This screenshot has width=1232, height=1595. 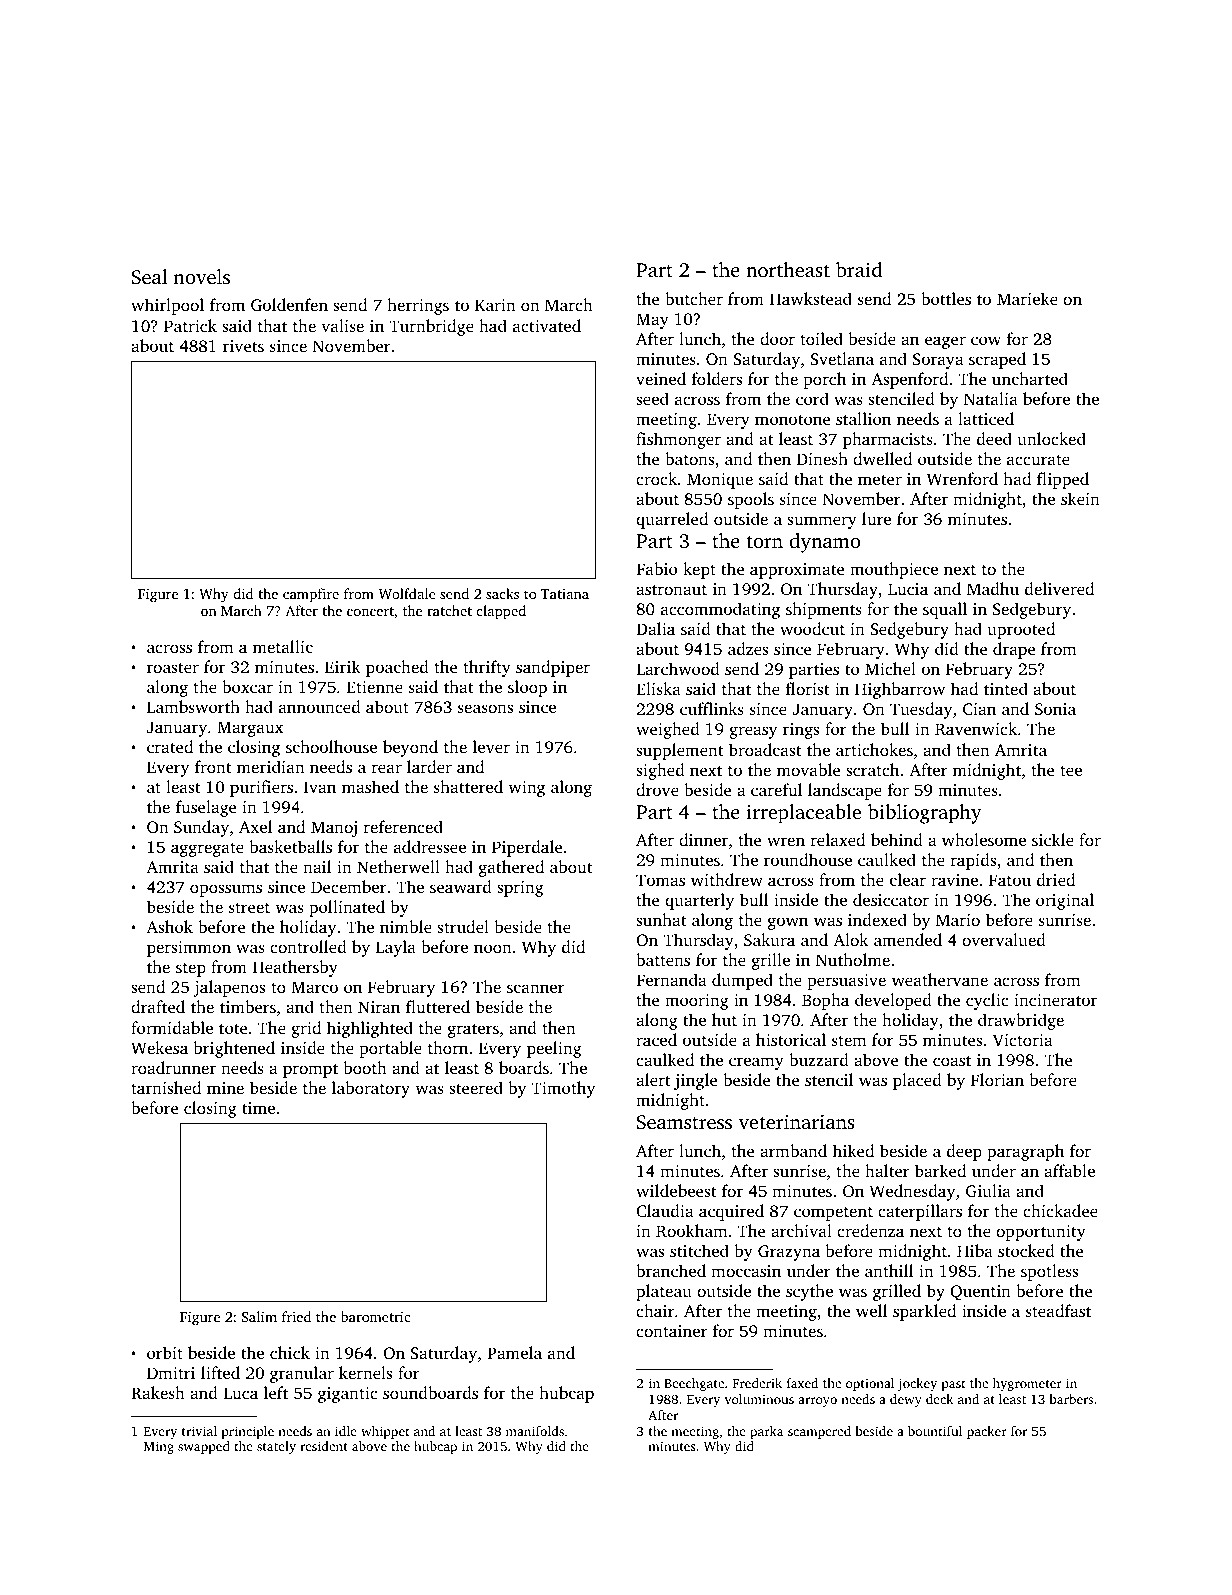 What do you see at coordinates (1059, 588) in the screenshot?
I see `delivered` at bounding box center [1059, 588].
